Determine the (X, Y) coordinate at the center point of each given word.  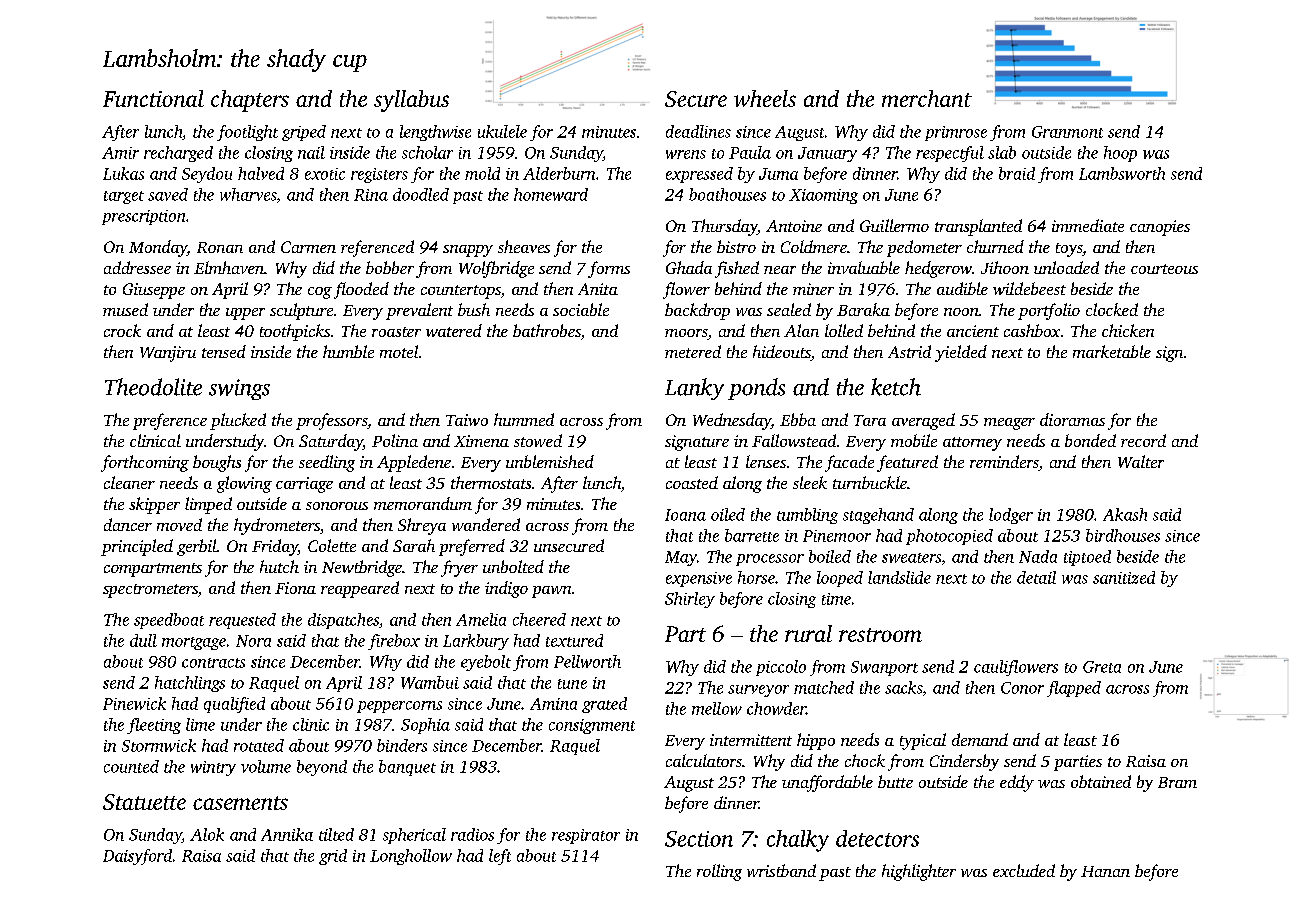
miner (813, 289)
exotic (325, 174)
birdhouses (1123, 535)
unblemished (550, 461)
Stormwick (159, 745)
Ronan (220, 247)
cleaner (129, 482)
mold (482, 173)
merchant (927, 98)
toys (1069, 250)
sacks (903, 687)
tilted (336, 834)
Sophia (425, 726)
